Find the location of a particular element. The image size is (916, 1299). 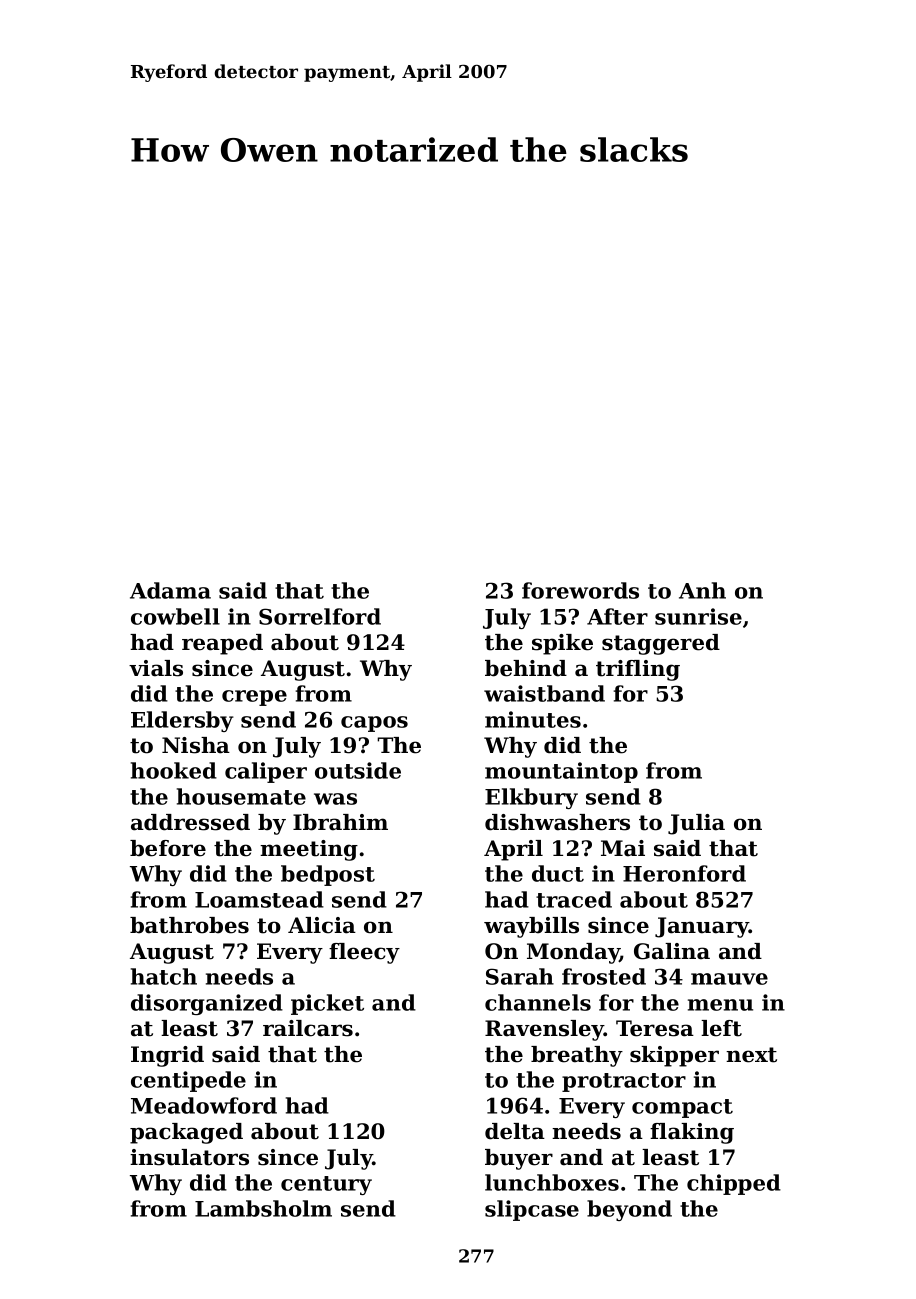

slipcase is located at coordinates (532, 1210).
